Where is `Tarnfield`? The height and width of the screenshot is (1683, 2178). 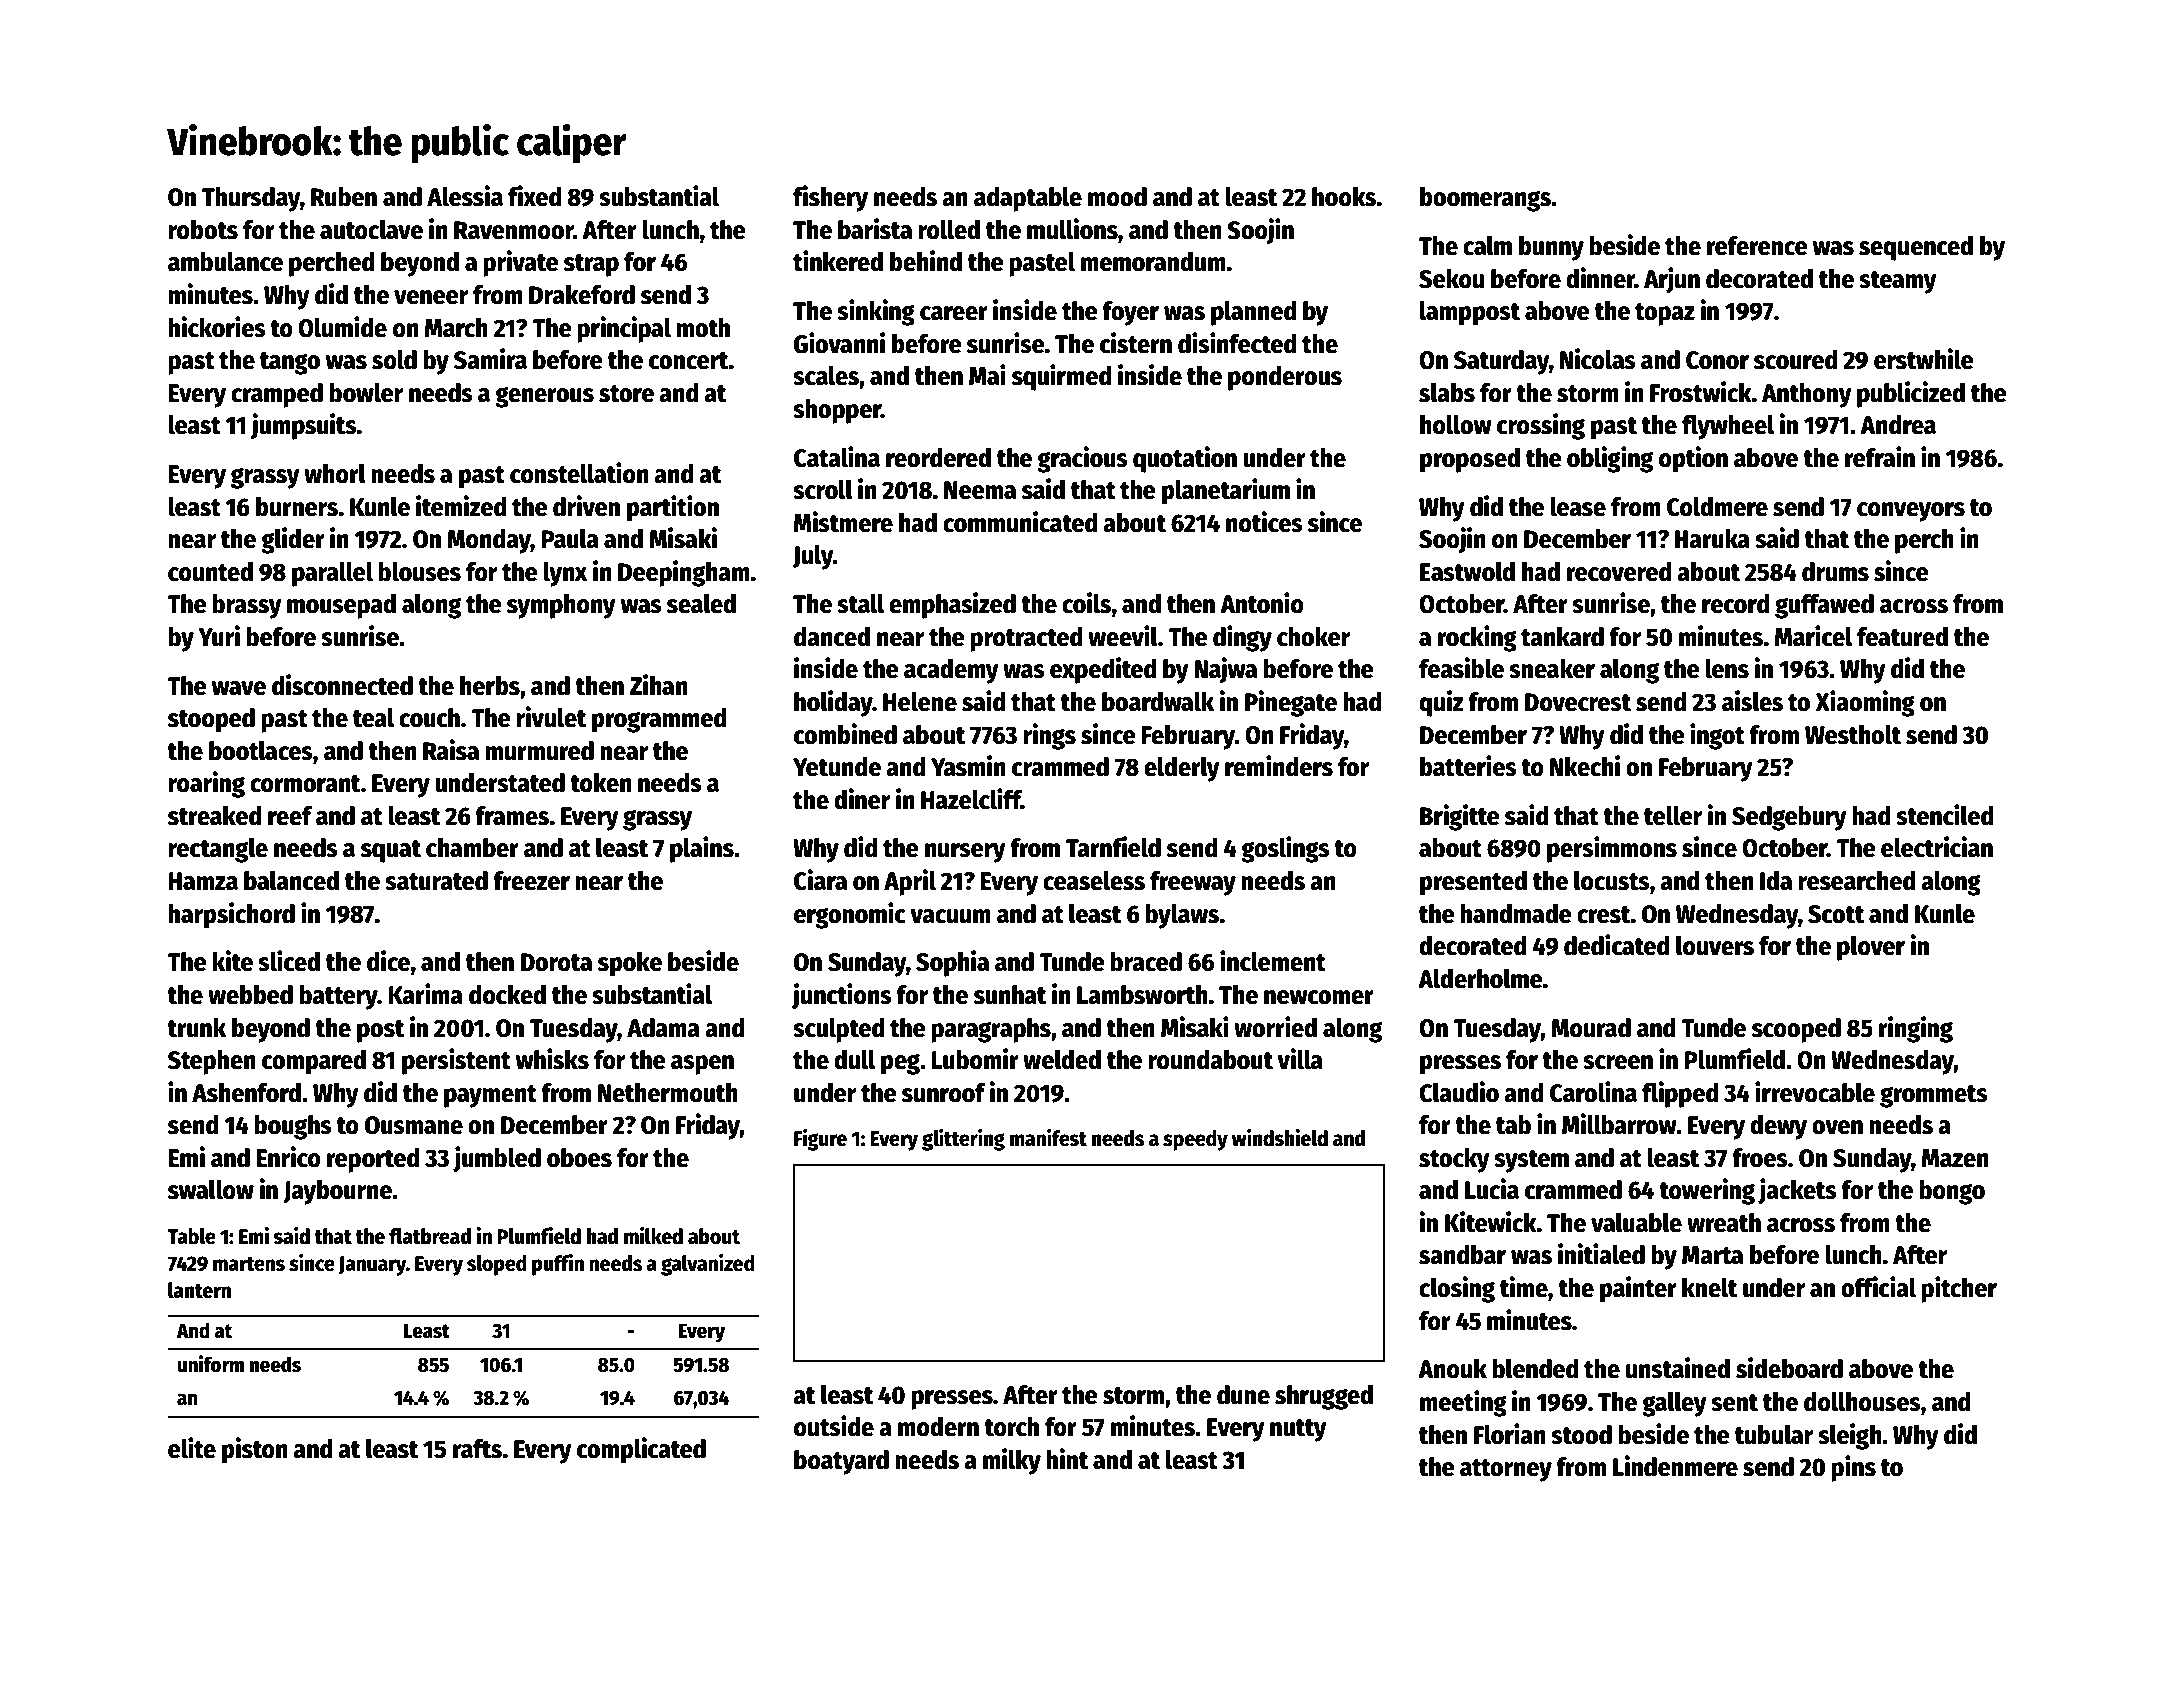
Tarnfield is located at coordinates (1113, 847).
